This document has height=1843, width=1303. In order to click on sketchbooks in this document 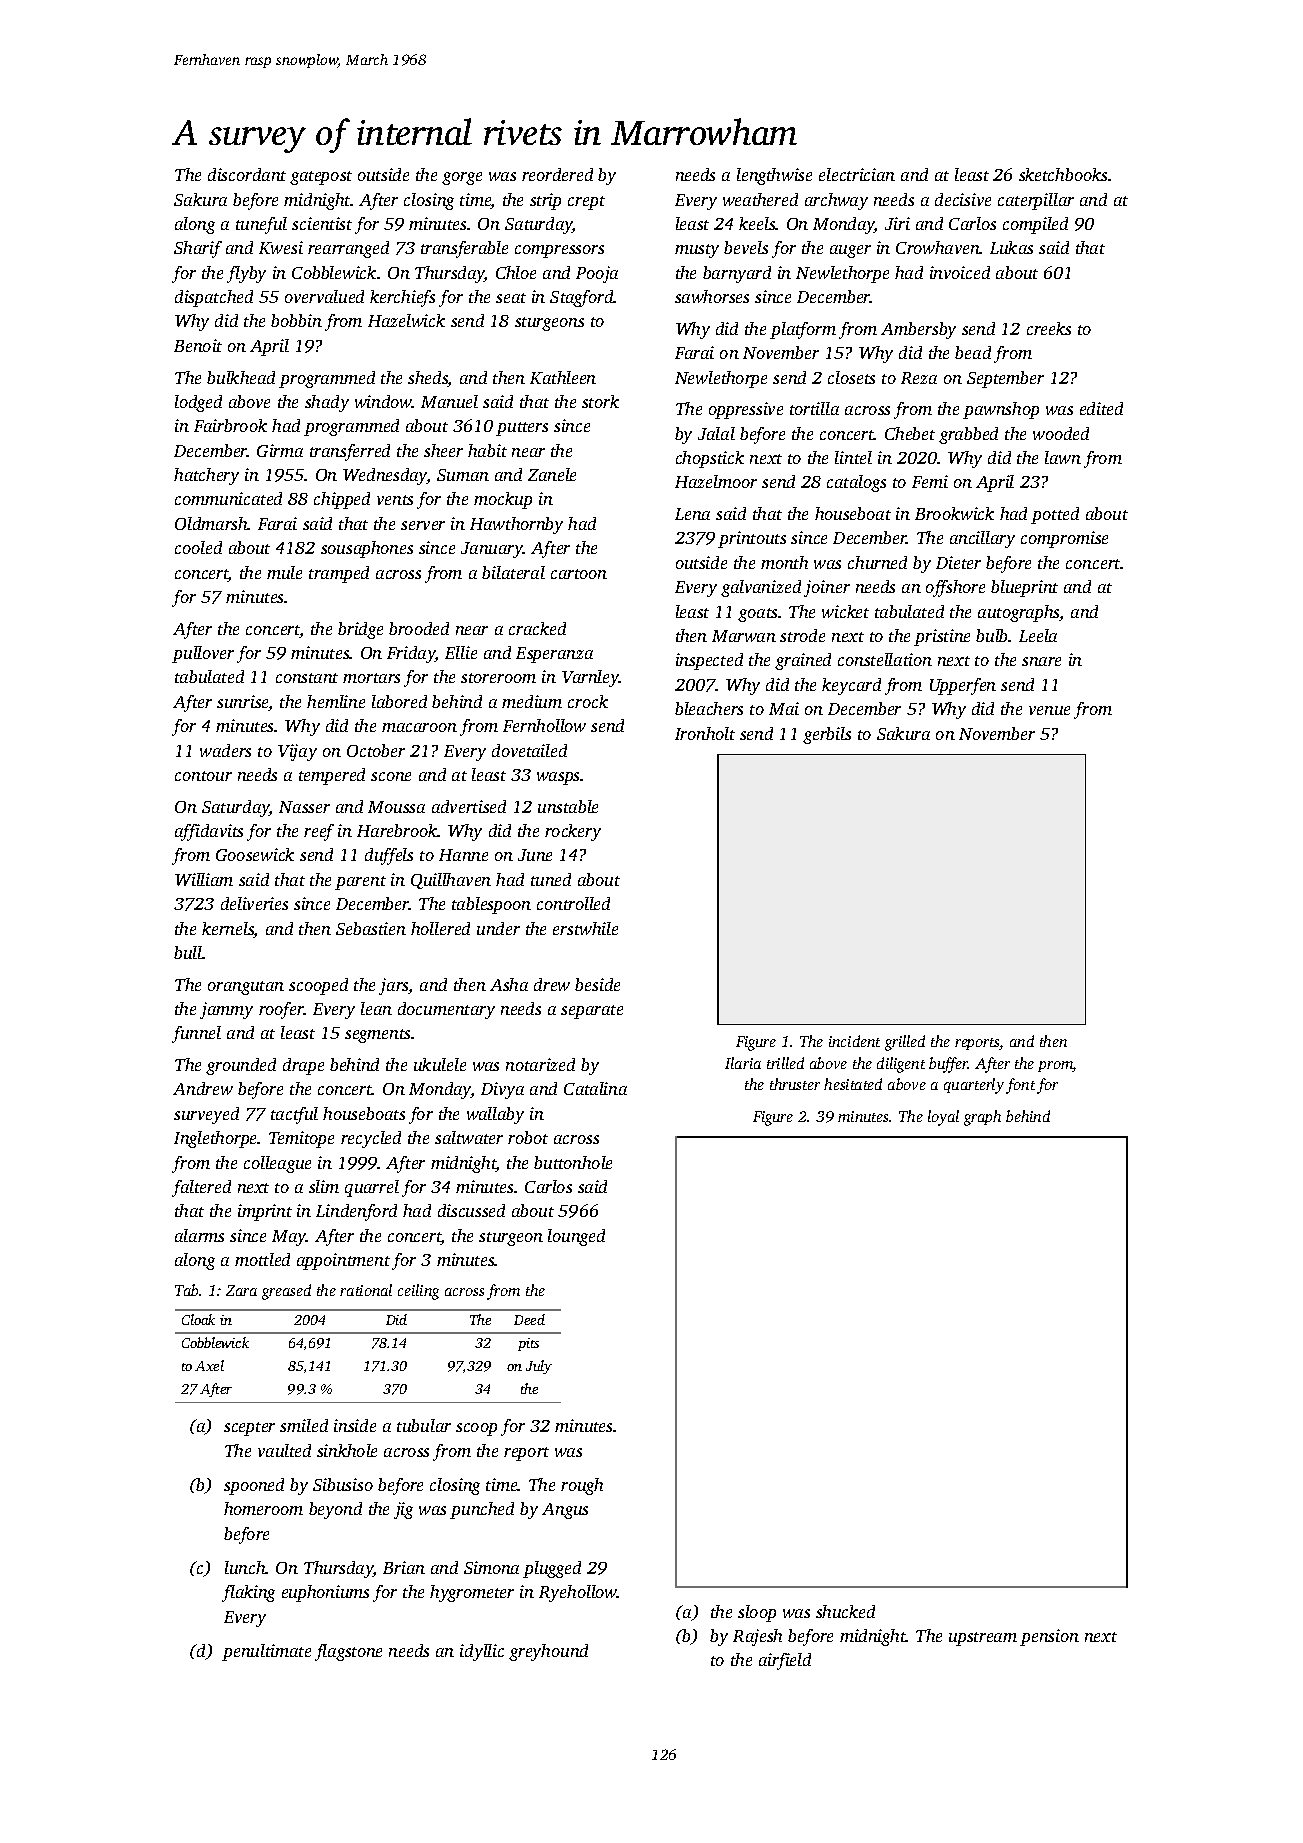, I will do `click(1063, 174)`.
